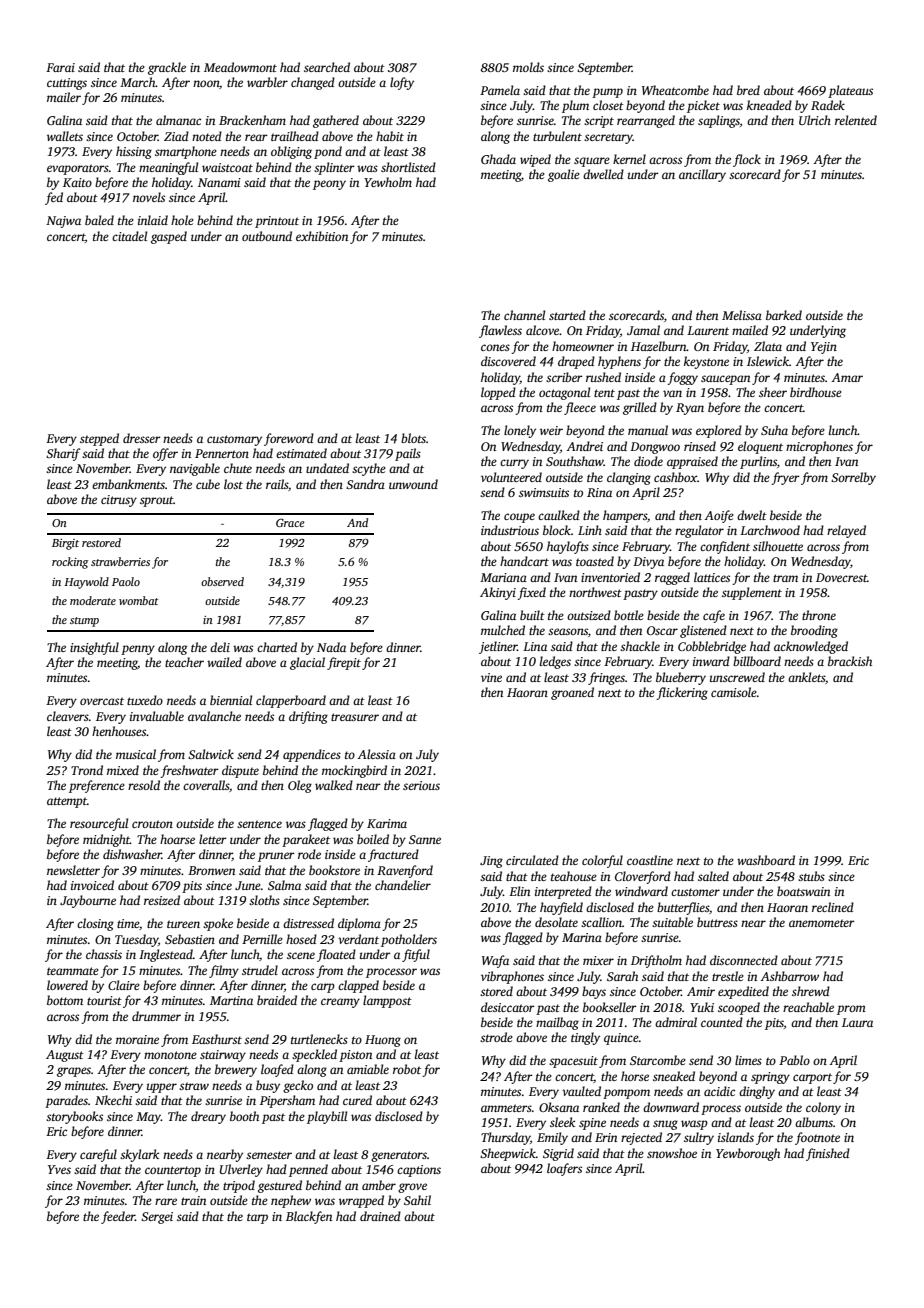  What do you see at coordinates (74, 1117) in the image?
I see `storybooks` at bounding box center [74, 1117].
